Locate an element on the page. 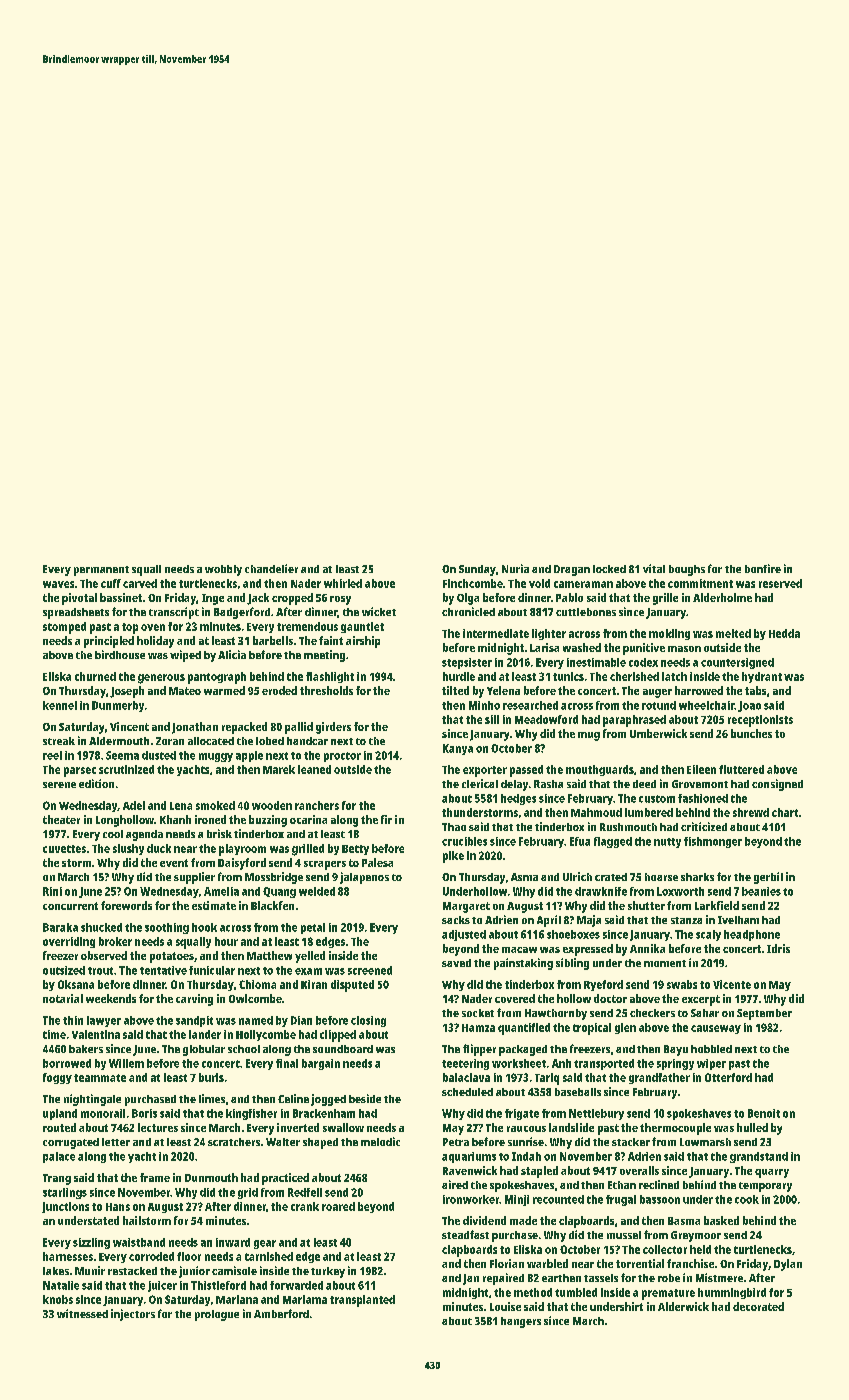 Image resolution: width=849 pixels, height=1400 pixels. locked is located at coordinates (609, 569).
